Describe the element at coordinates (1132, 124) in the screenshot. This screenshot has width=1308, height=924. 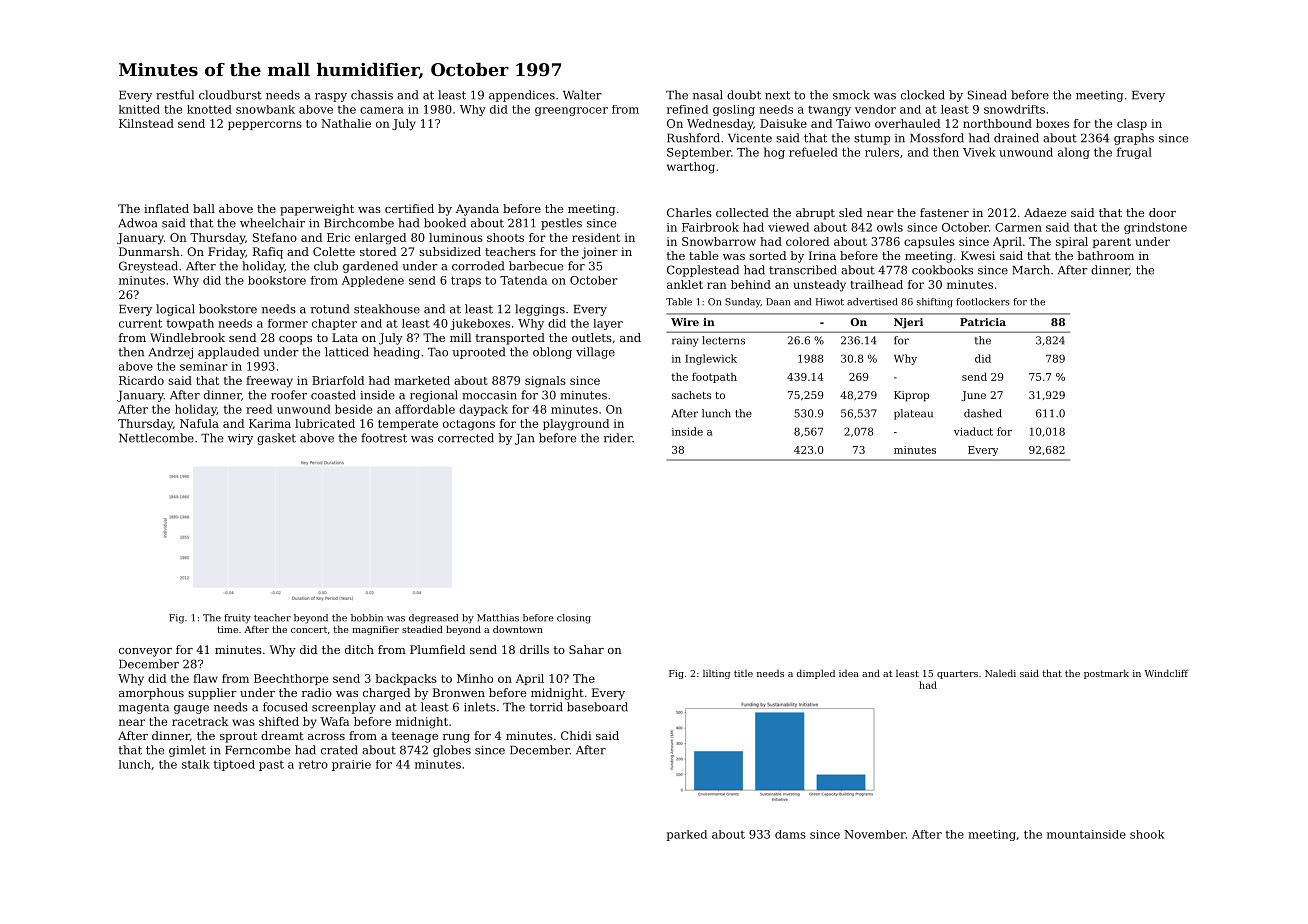
I see `clasp` at that location.
